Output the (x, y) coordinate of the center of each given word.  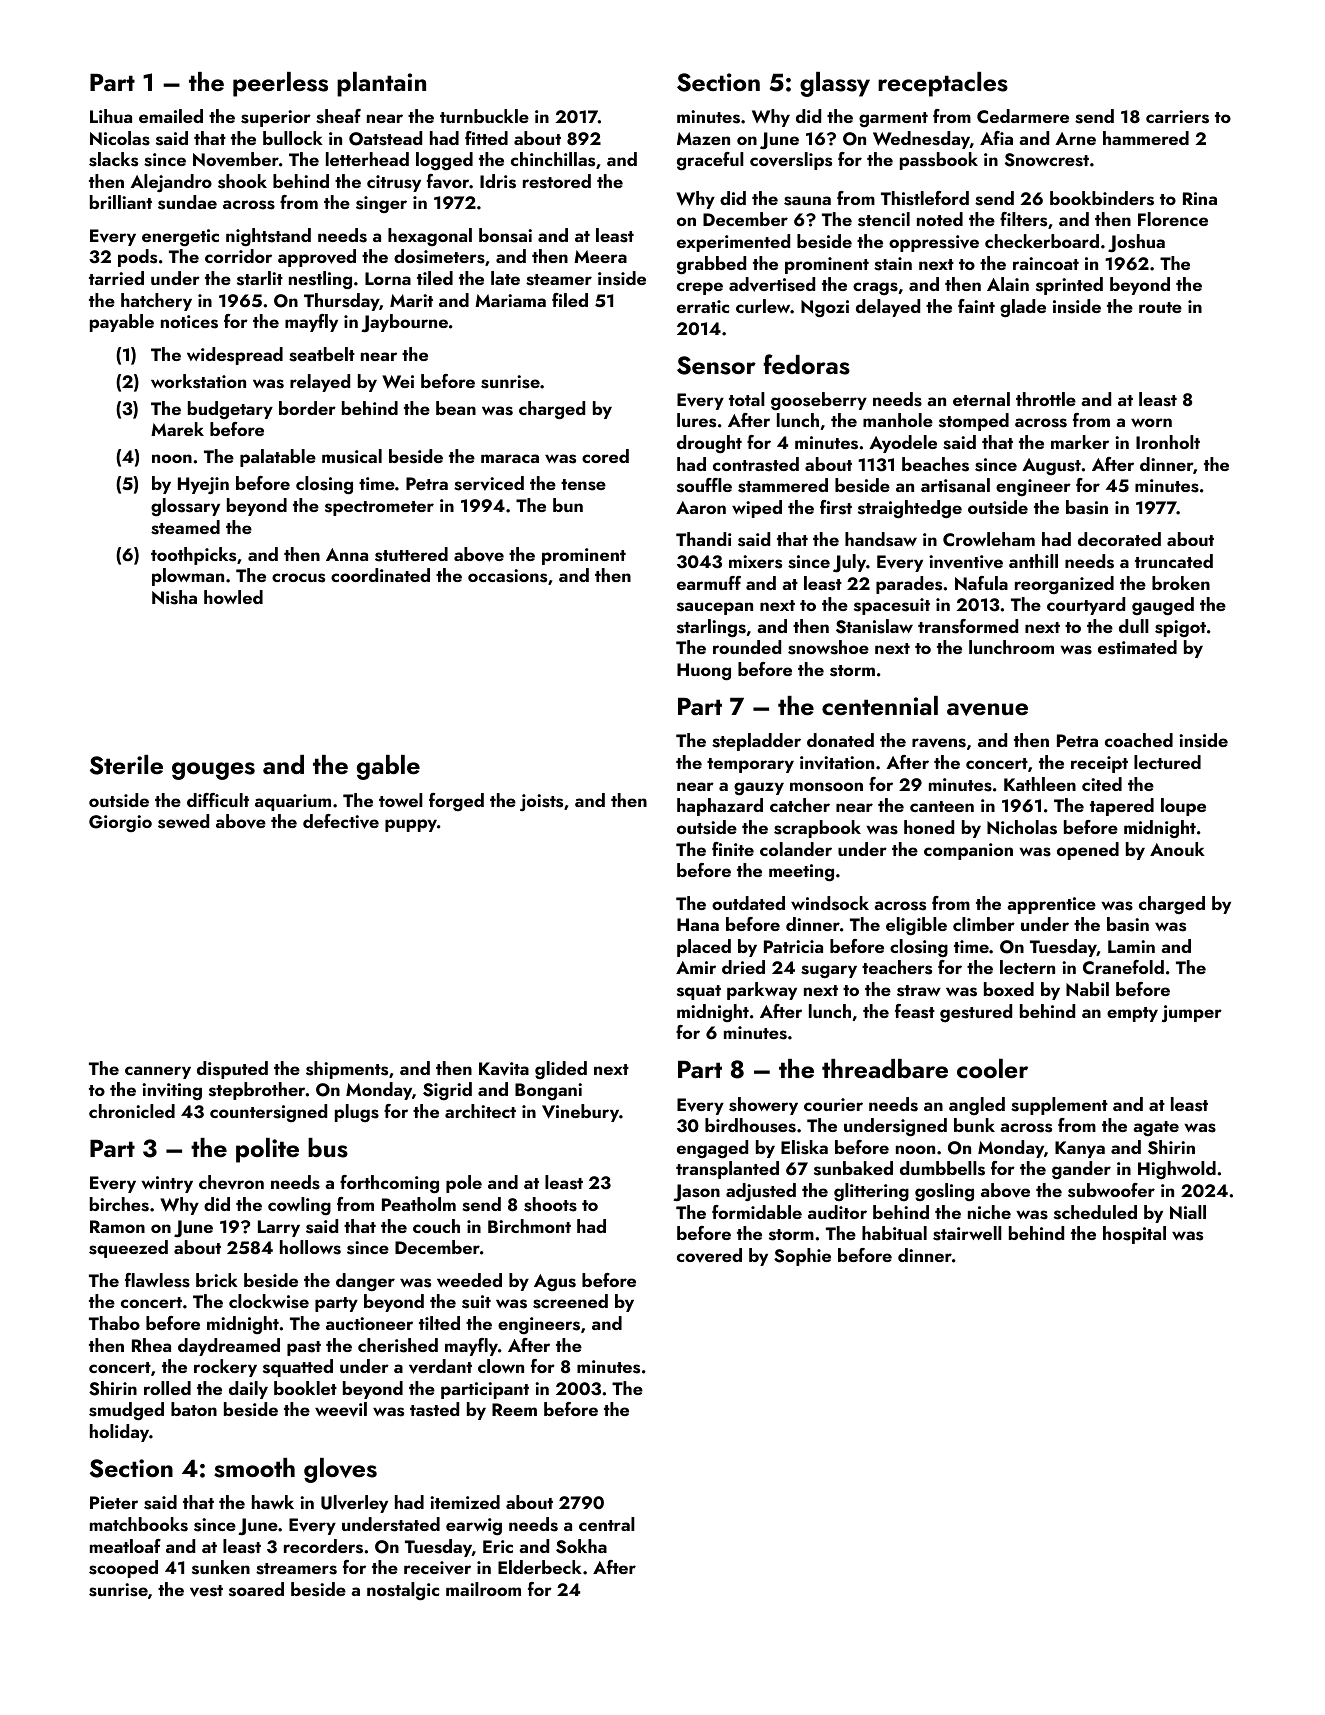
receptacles (943, 84)
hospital (1134, 1235)
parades (909, 585)
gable (388, 767)
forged (456, 802)
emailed (171, 116)
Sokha (581, 1546)
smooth (254, 1468)
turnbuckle (484, 116)
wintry (167, 1184)
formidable (757, 1212)
